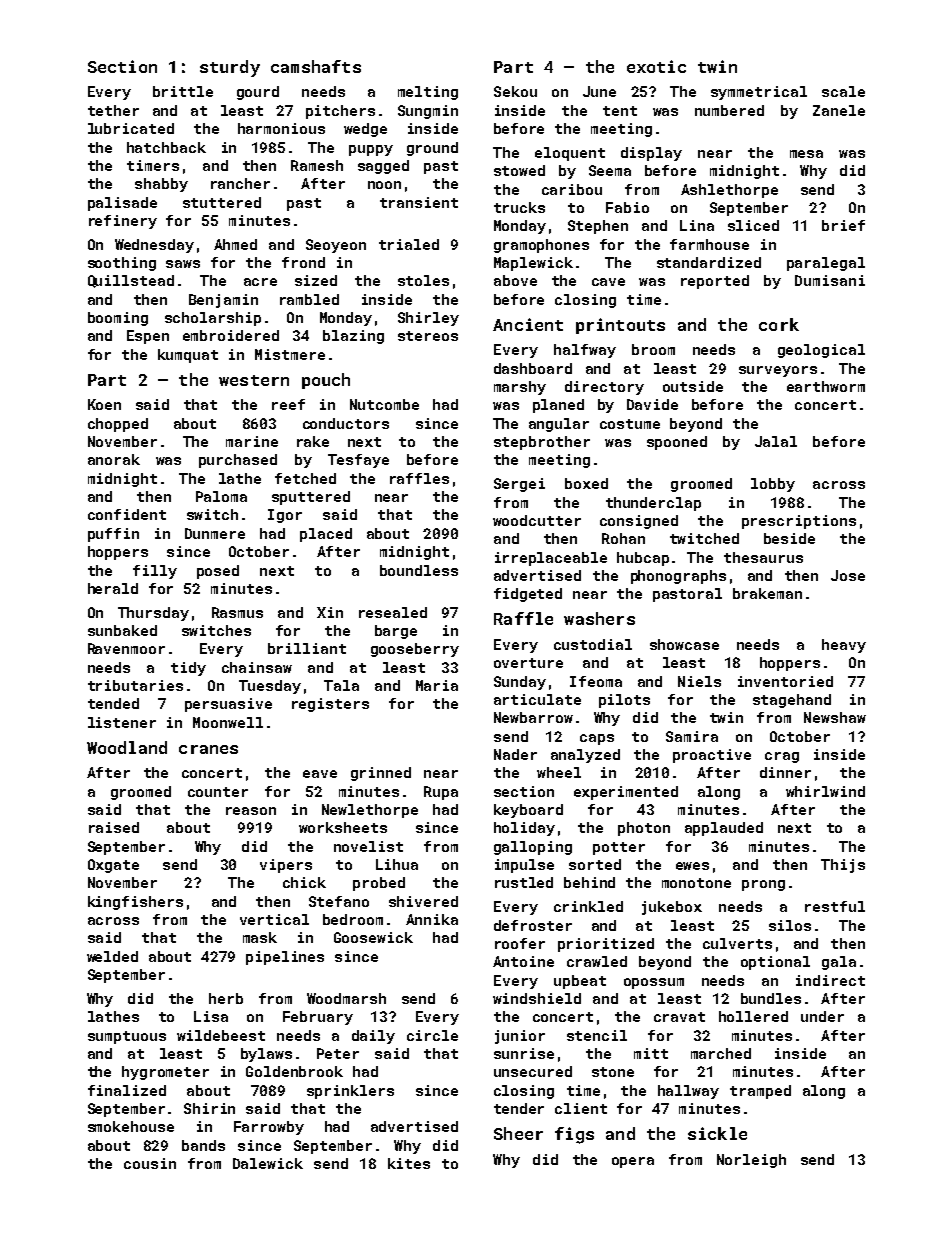 This screenshot has width=952, height=1233. Describe the element at coordinates (520, 388) in the screenshot. I see `marshy` at that location.
